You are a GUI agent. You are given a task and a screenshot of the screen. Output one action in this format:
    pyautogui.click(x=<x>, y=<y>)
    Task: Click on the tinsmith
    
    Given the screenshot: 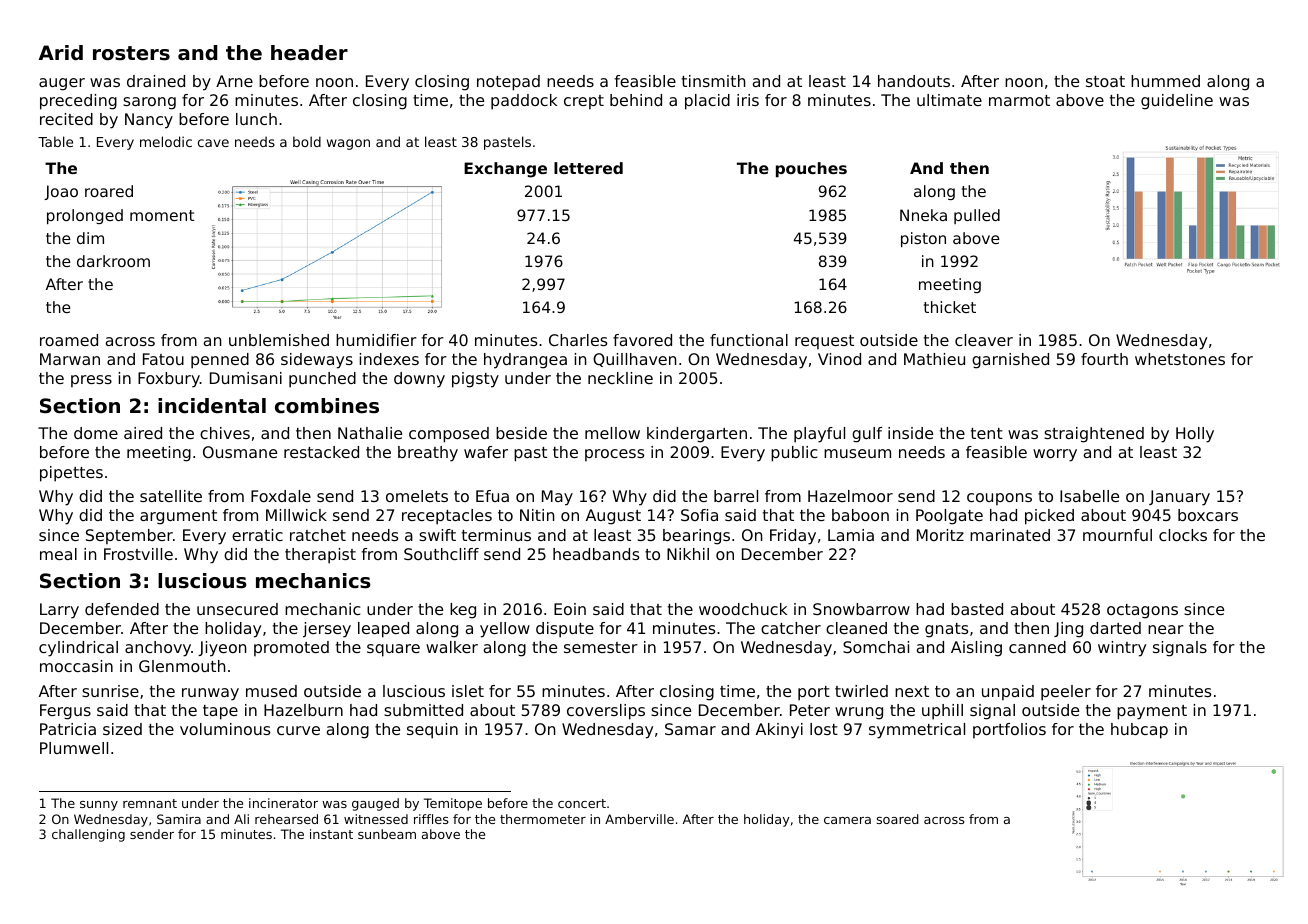 What is the action you would take?
    pyautogui.click(x=713, y=81)
